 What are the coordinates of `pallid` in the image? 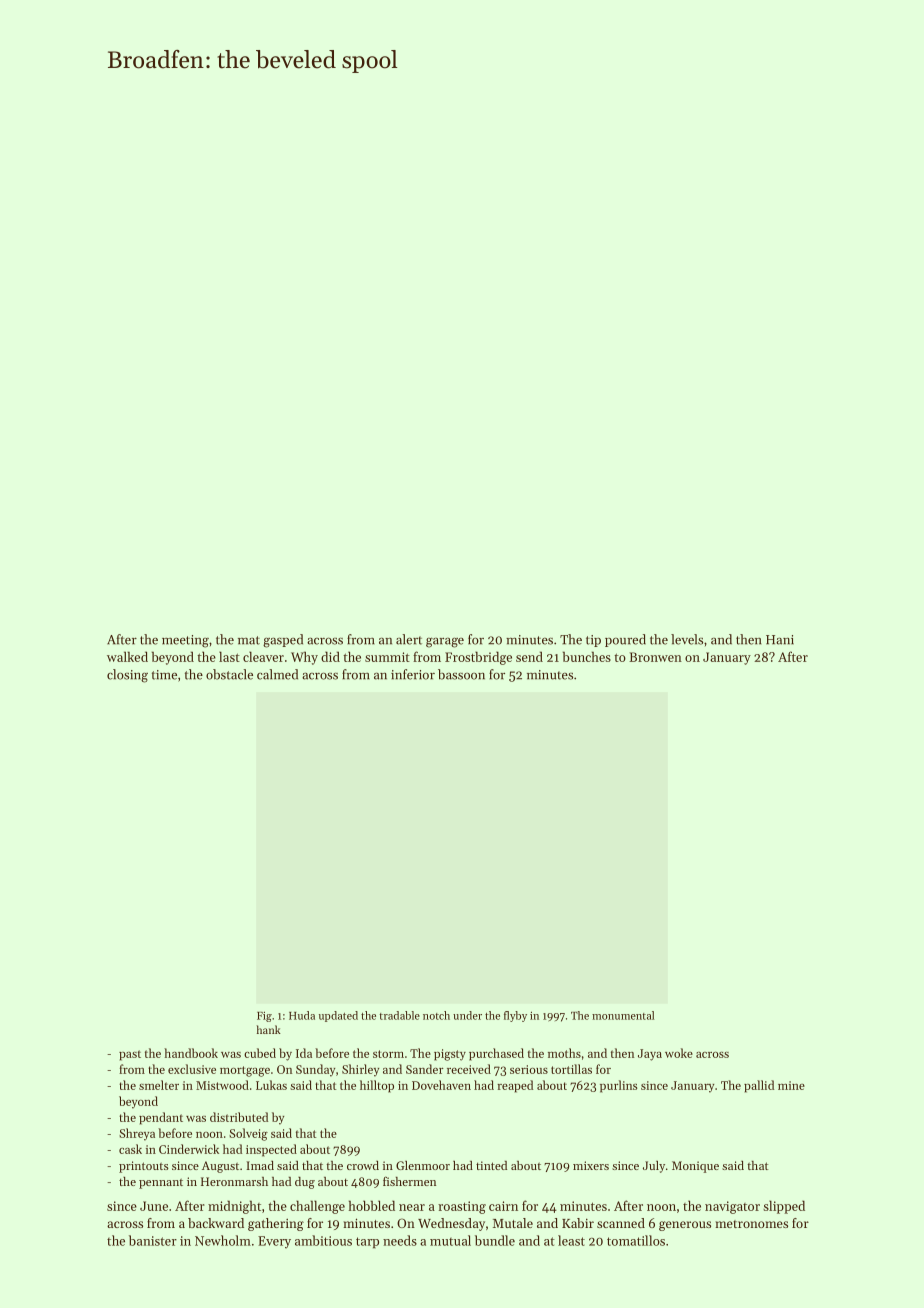 It's located at (759, 1086).
